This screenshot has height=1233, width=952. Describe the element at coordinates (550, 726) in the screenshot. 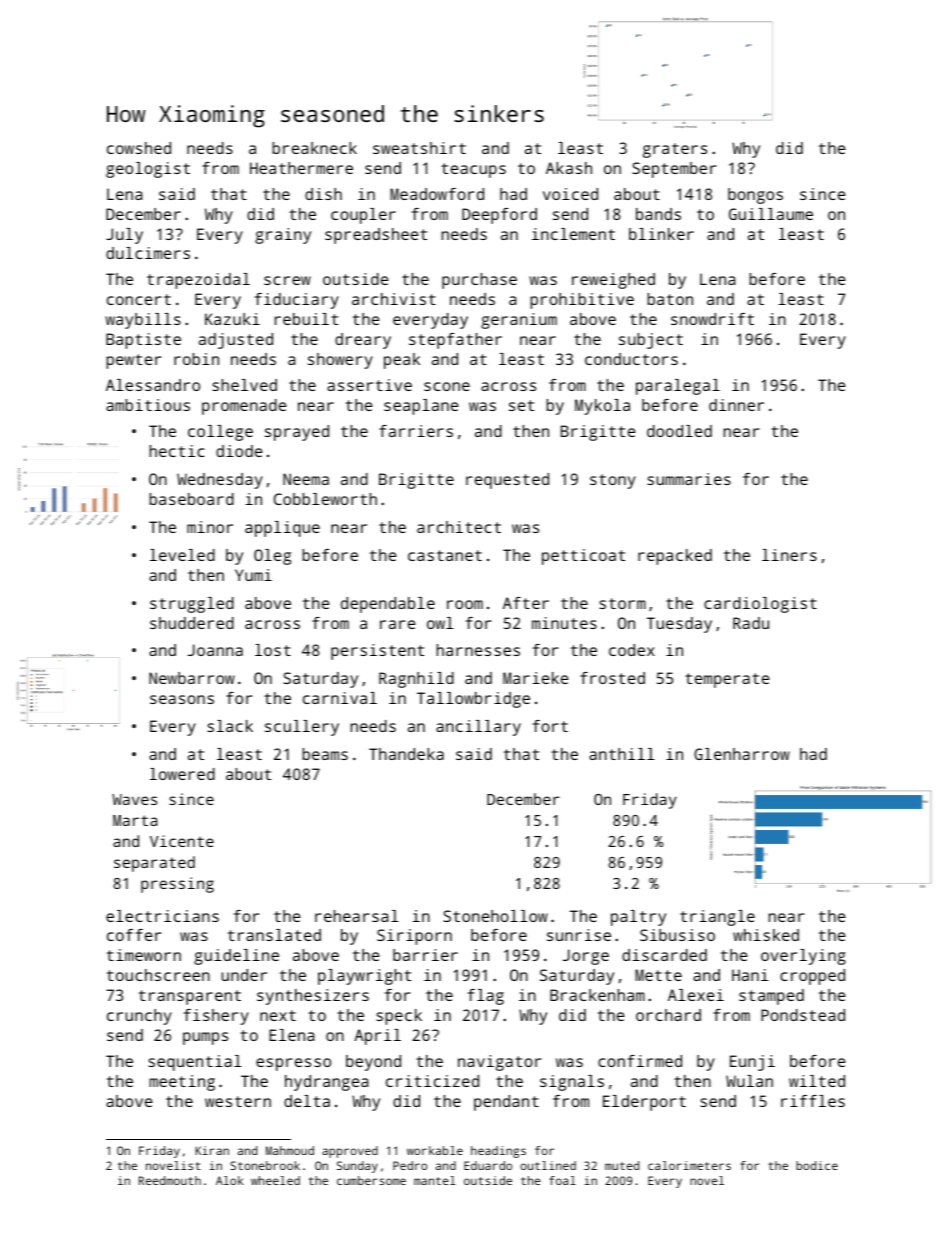

I see `fort` at that location.
